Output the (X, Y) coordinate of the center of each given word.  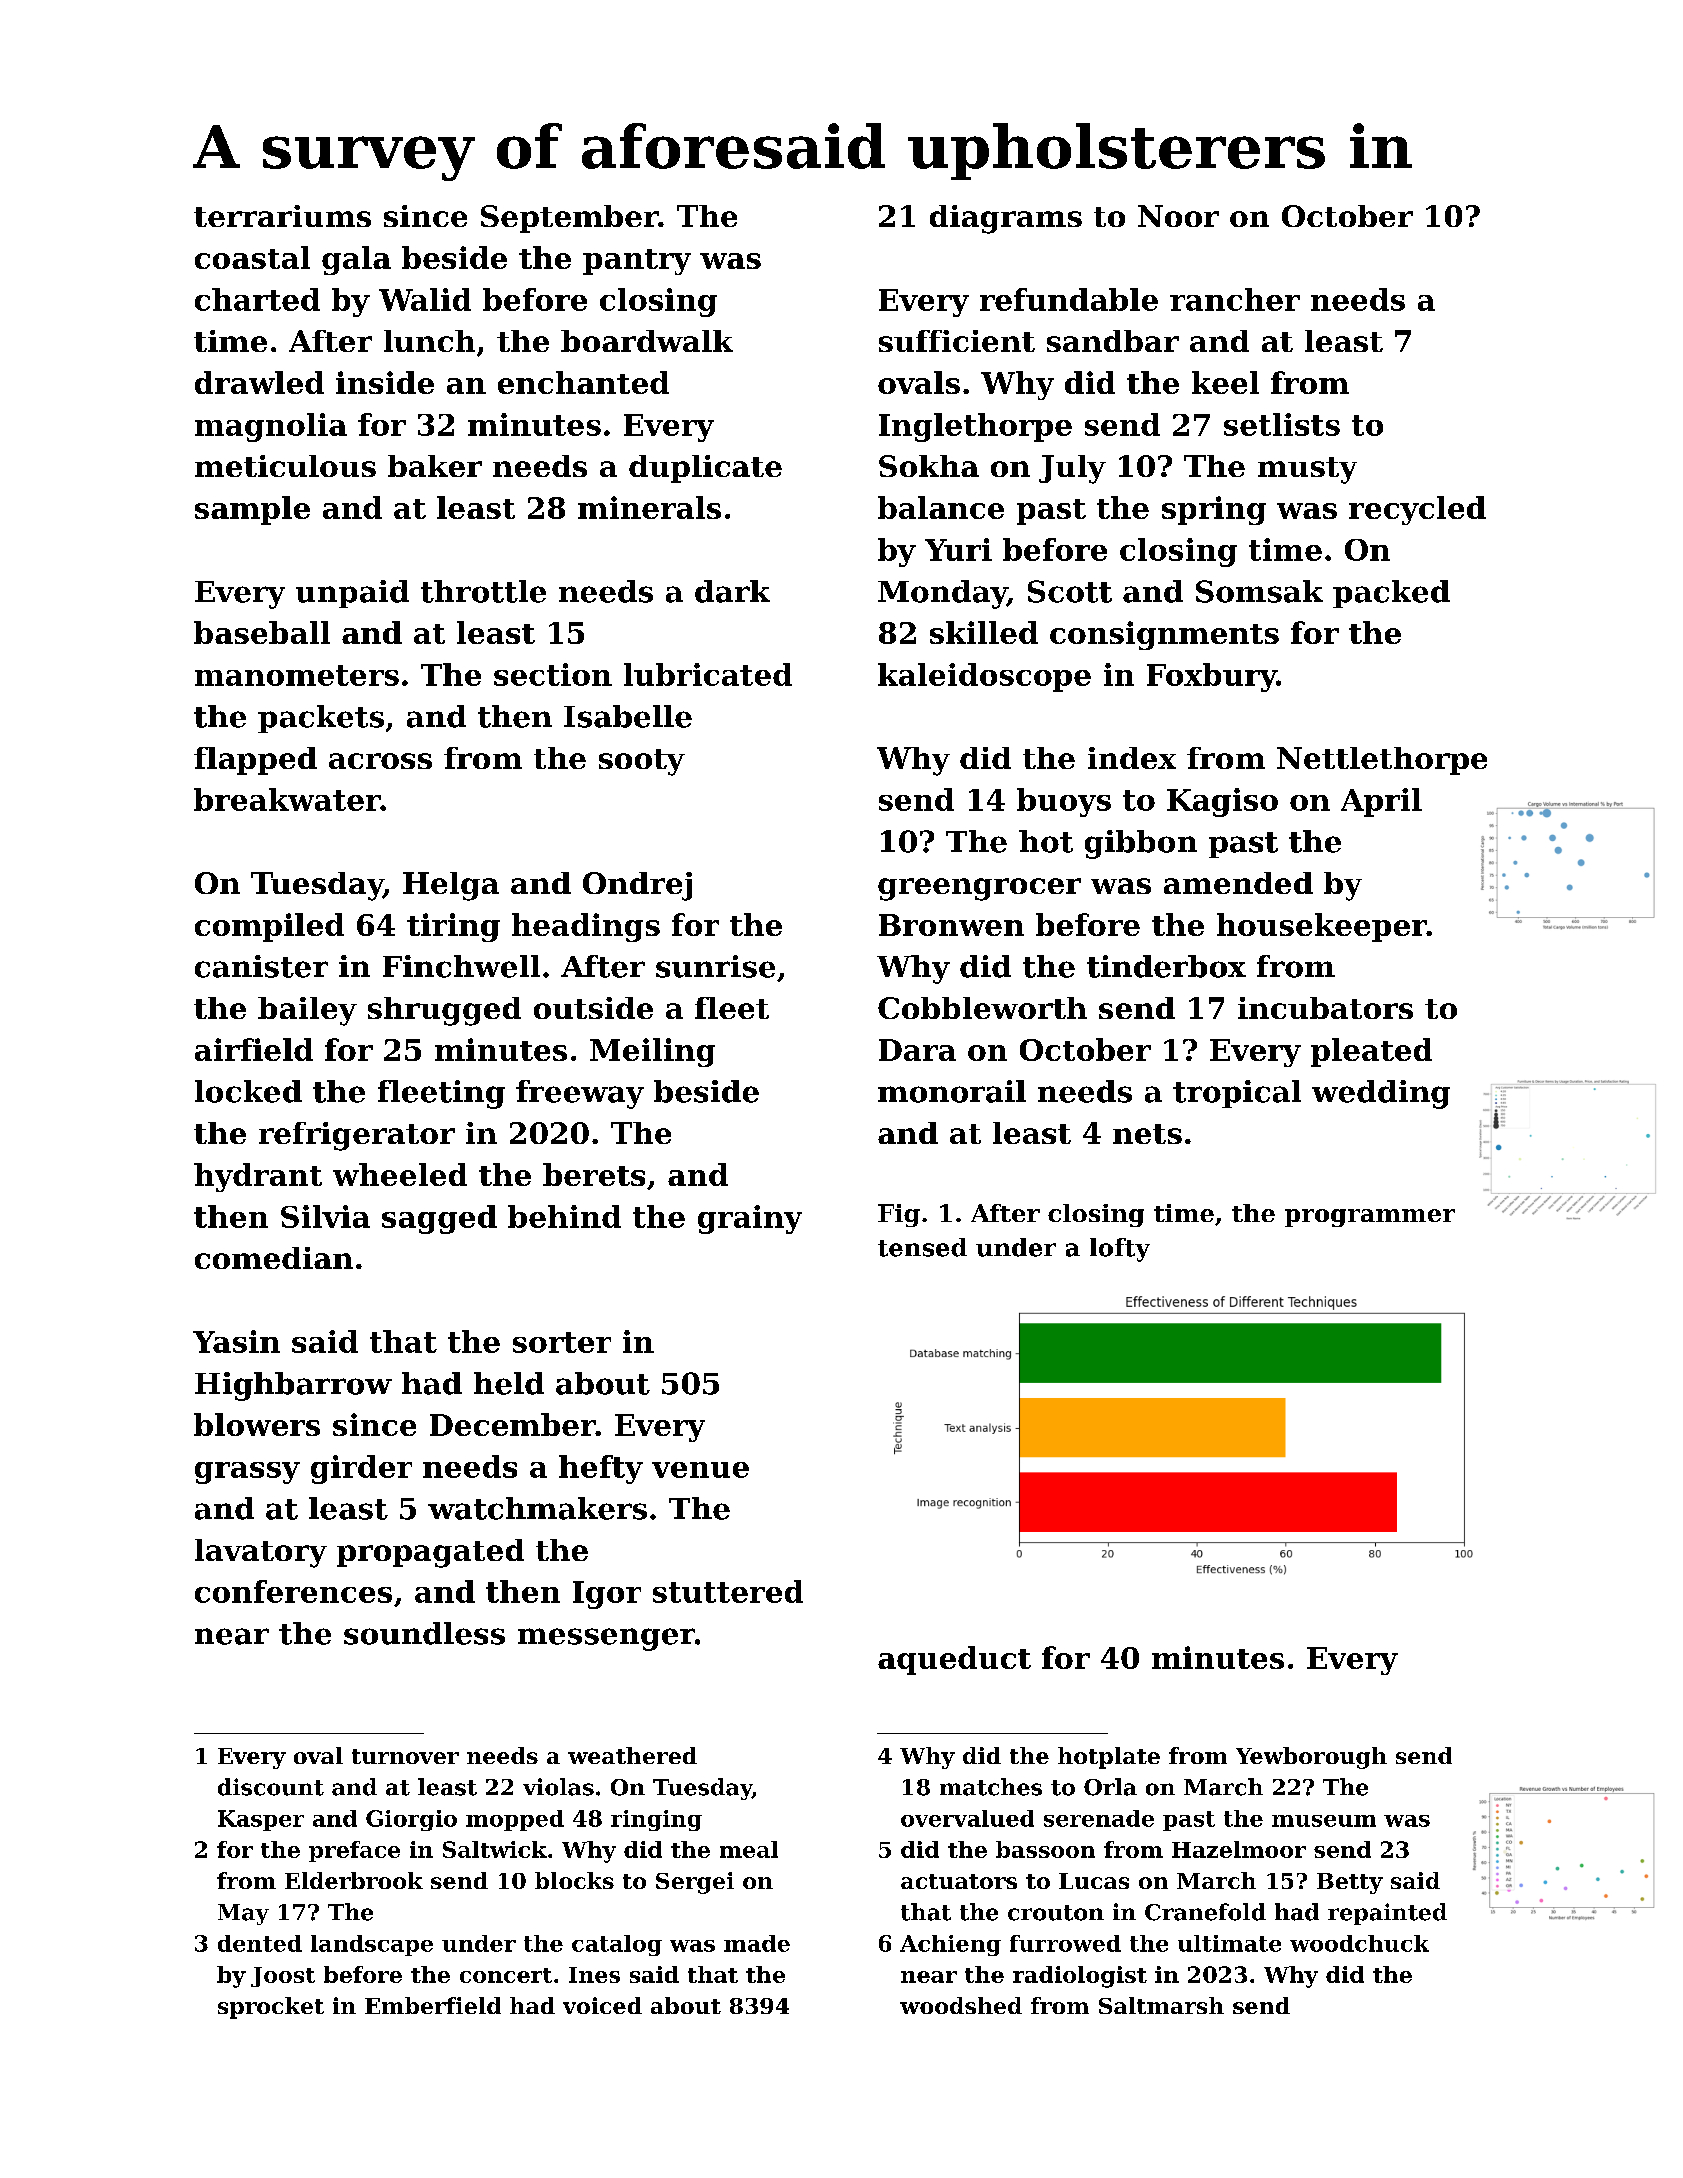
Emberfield (433, 2005)
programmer (1370, 1218)
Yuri (958, 549)
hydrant (258, 1177)
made (757, 1943)
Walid (425, 299)
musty (1307, 470)
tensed (922, 1247)
